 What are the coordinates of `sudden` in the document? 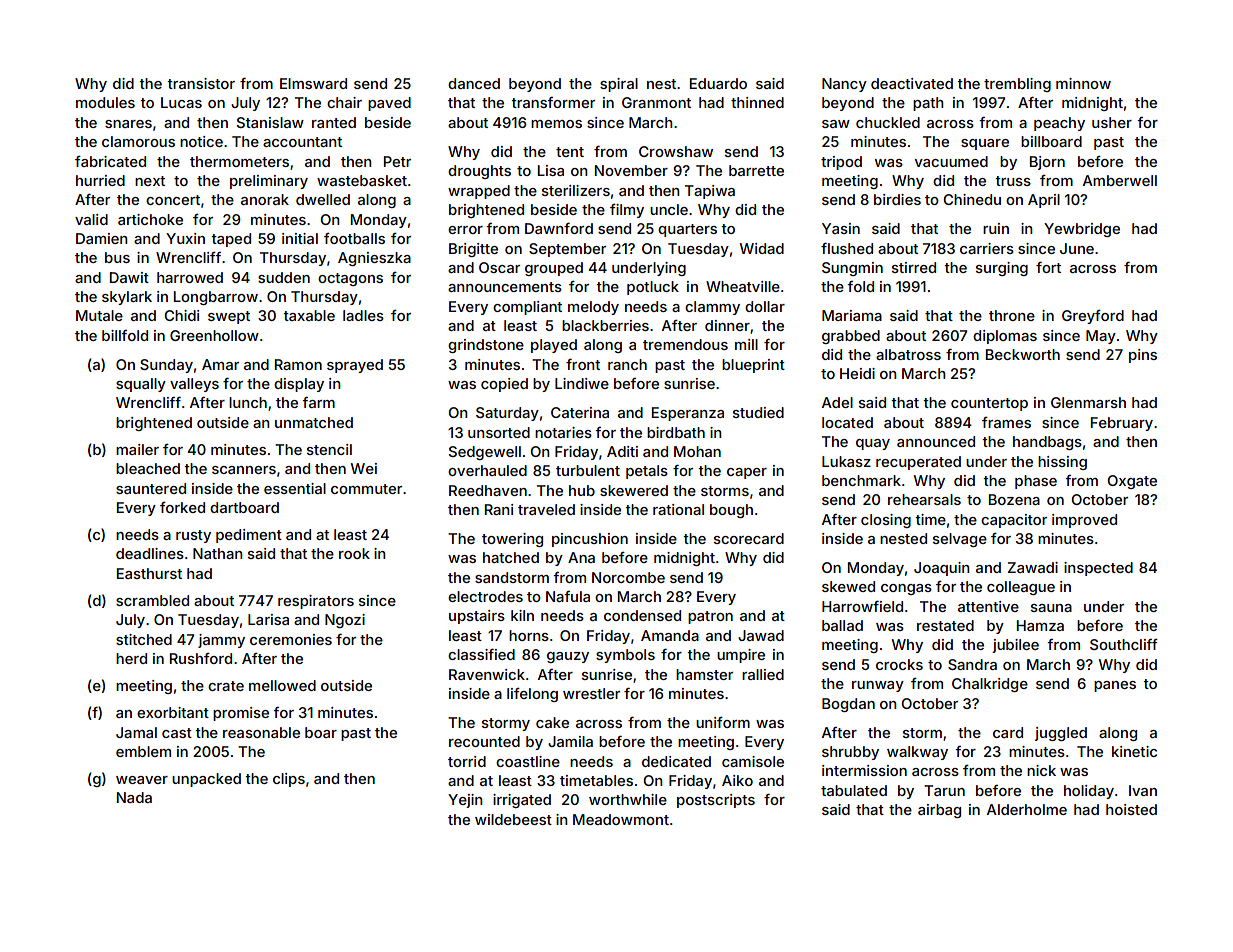 It's located at (284, 277).
